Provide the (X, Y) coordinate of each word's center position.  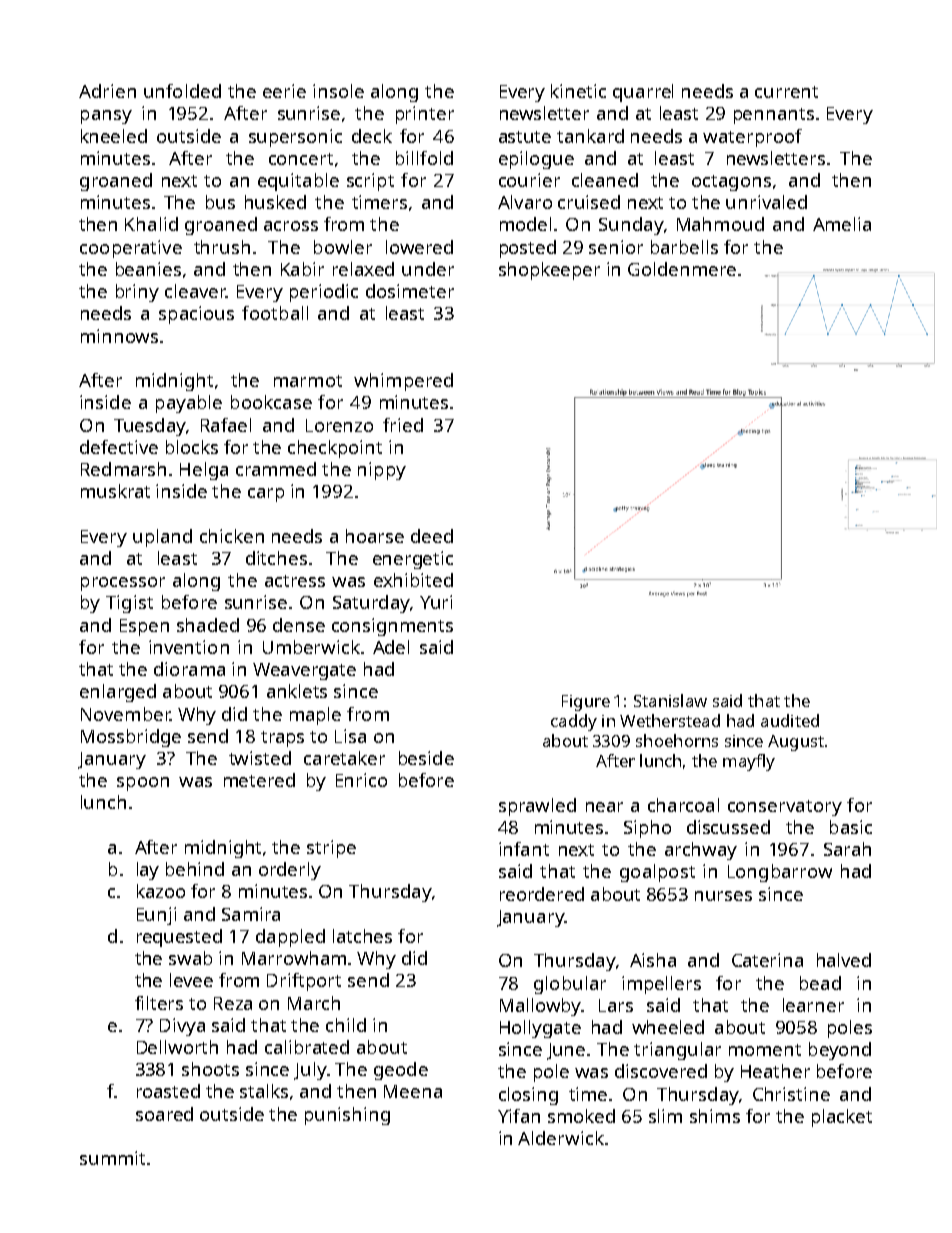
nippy (382, 471)
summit (112, 1158)
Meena (413, 1091)
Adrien (107, 91)
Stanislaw (670, 700)
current (786, 92)
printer (425, 115)
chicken (232, 536)
